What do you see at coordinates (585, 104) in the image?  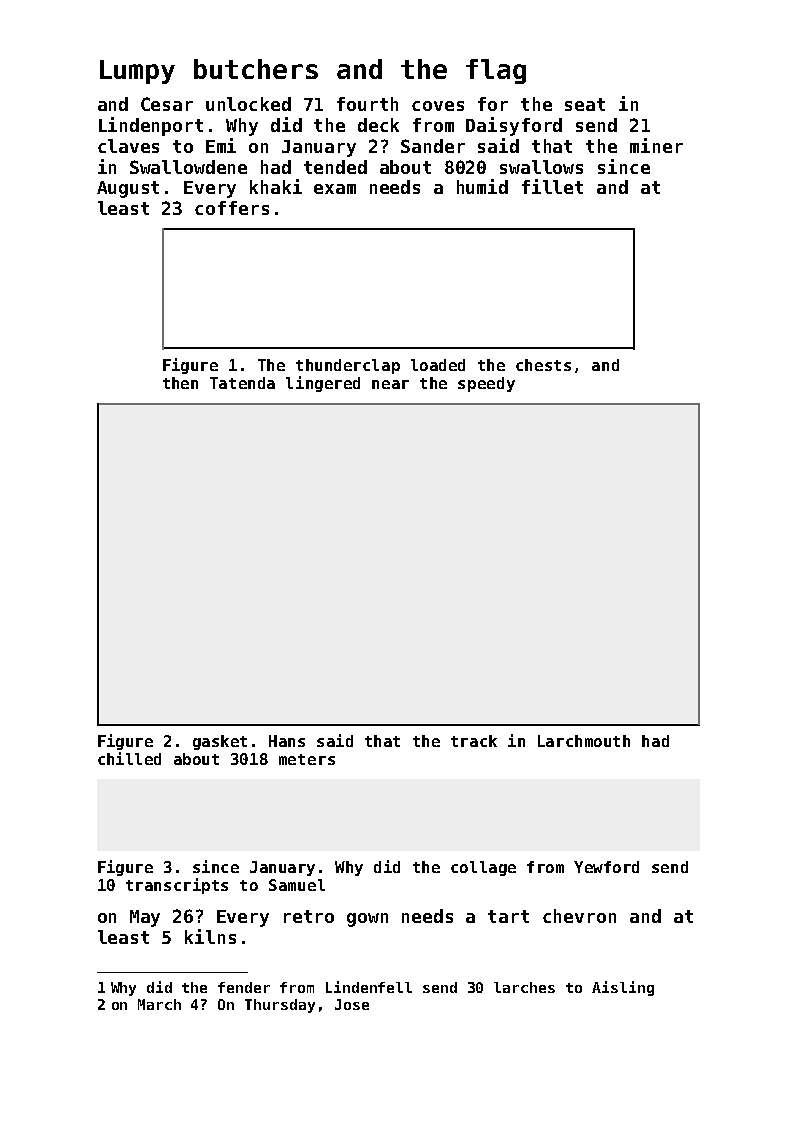 I see `seat` at bounding box center [585, 104].
